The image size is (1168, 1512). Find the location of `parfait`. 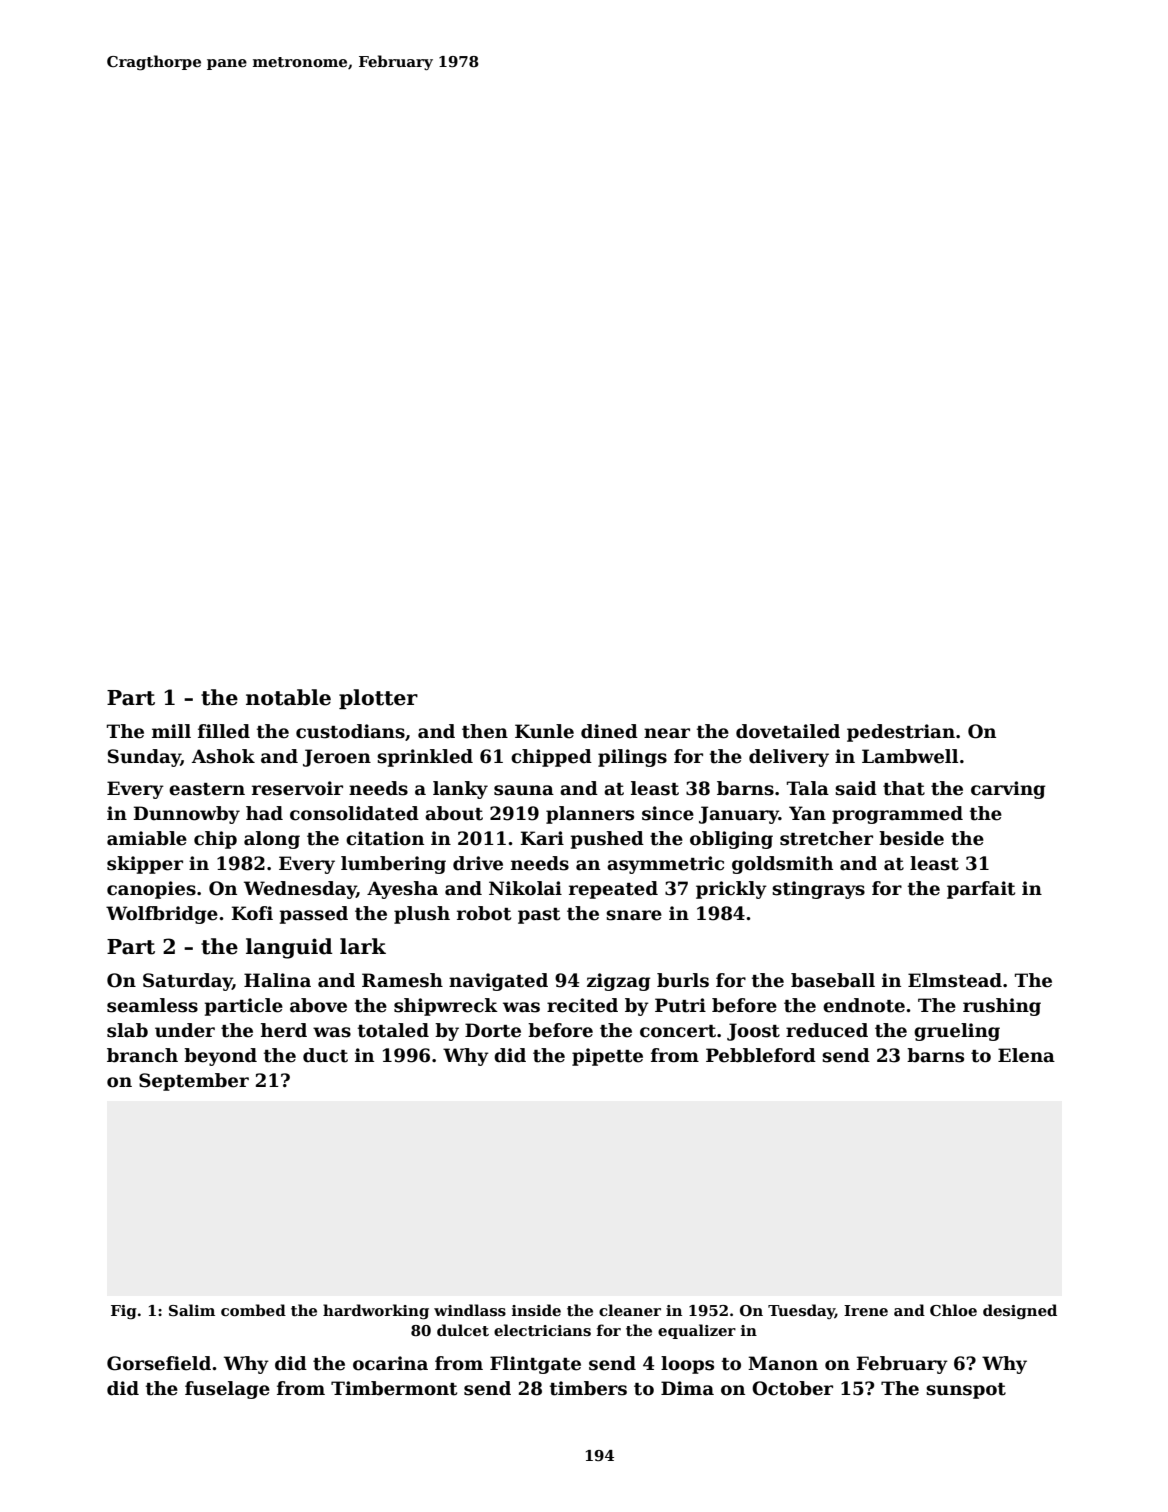

parfait is located at coordinates (981, 890).
